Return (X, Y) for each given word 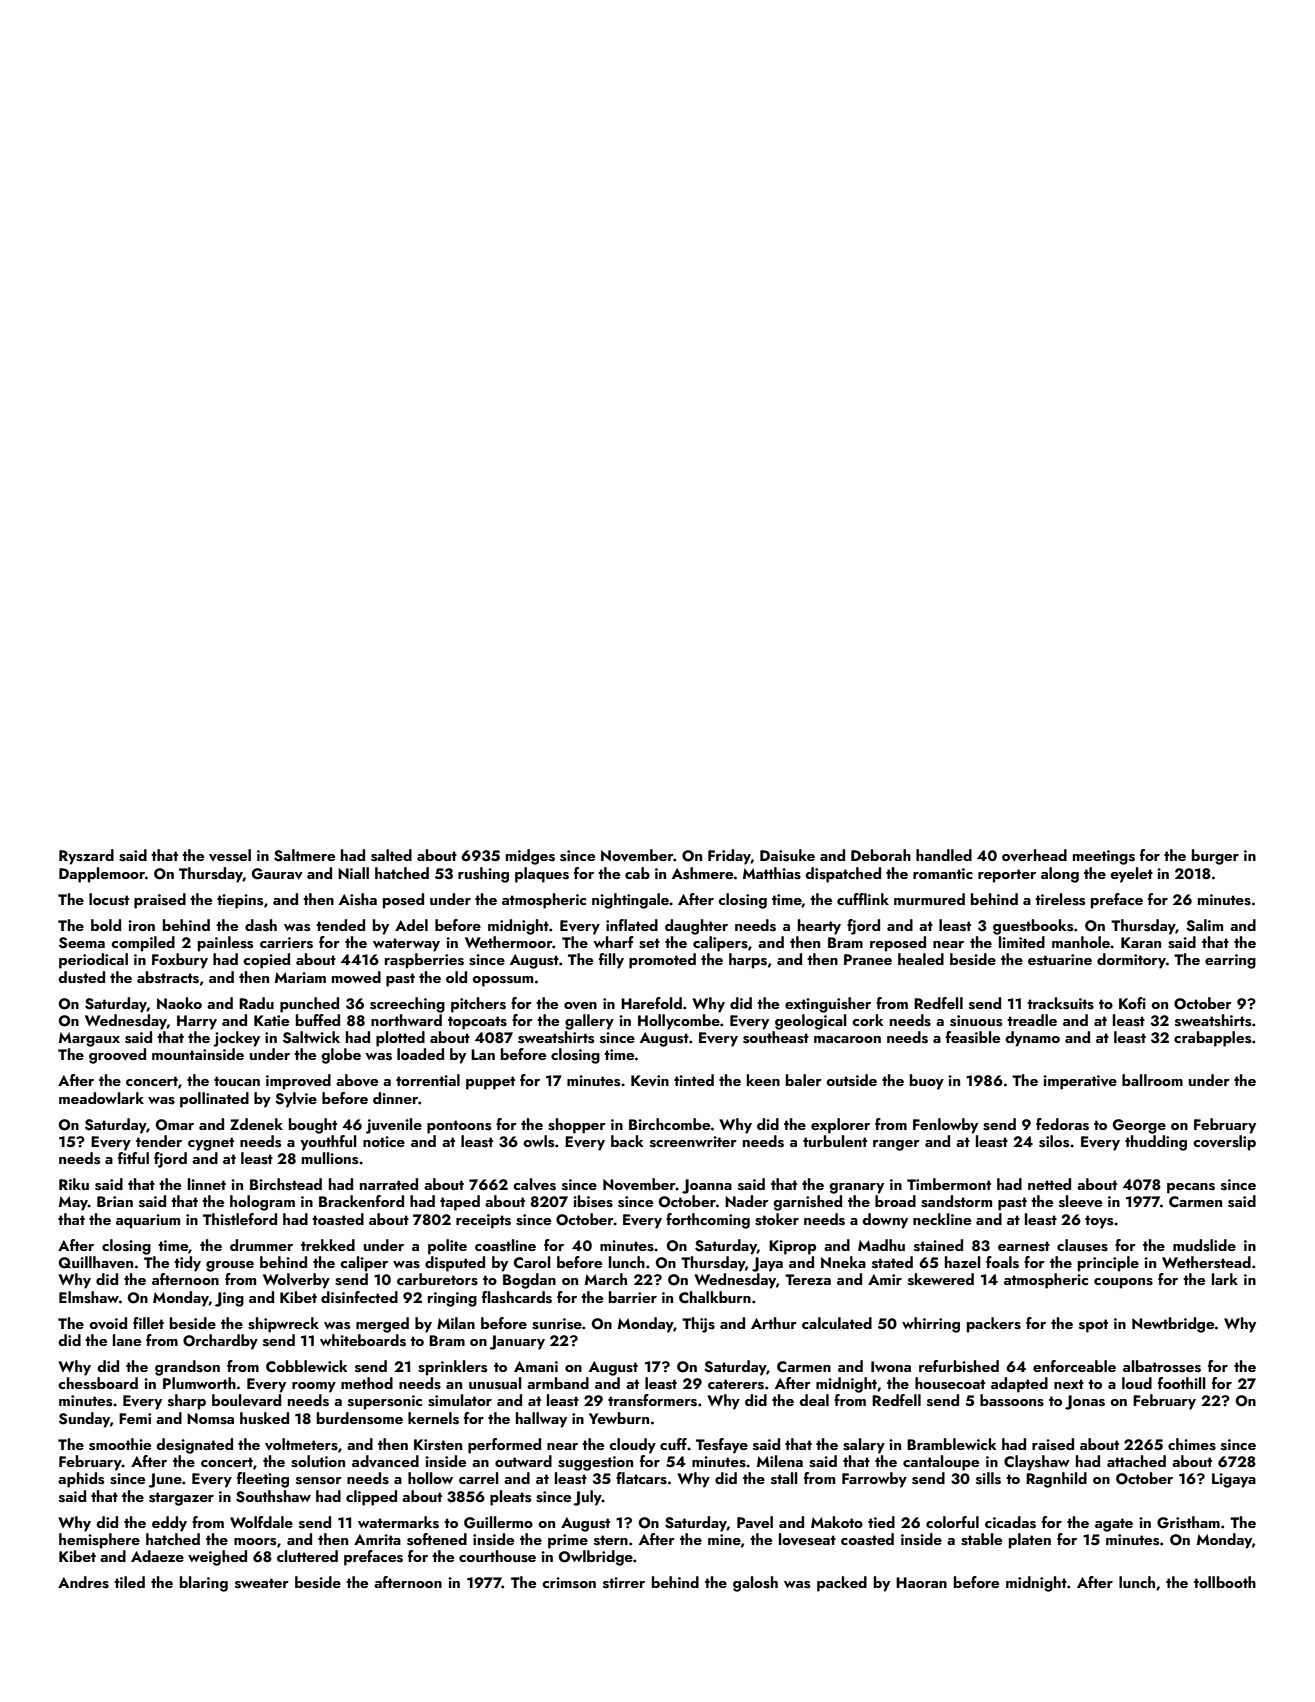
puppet (490, 1083)
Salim (1204, 925)
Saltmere (304, 855)
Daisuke (787, 855)
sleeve (1080, 1201)
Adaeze (157, 1556)
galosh (755, 1584)
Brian (115, 1201)
